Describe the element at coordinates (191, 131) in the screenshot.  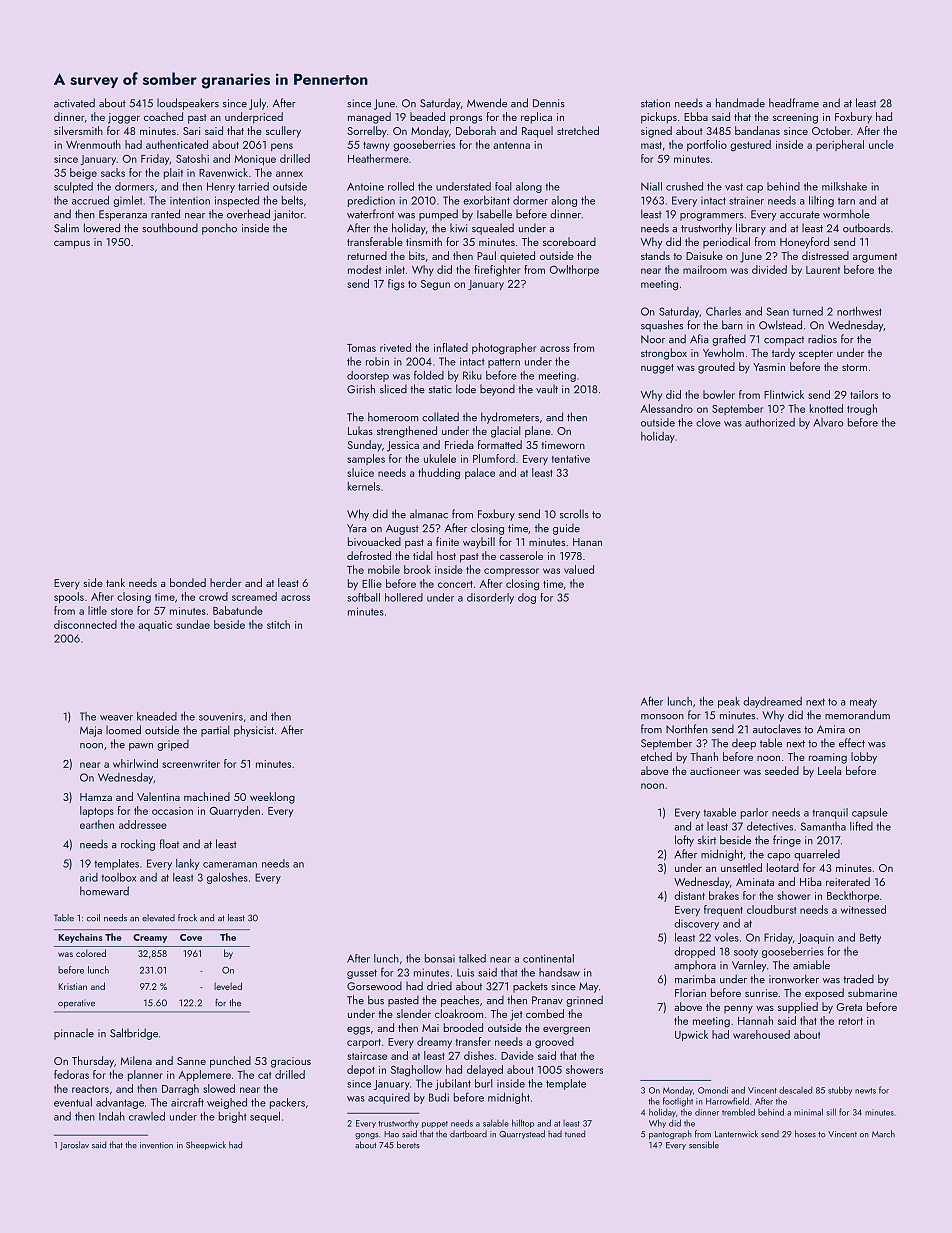
I see `Sari` at that location.
